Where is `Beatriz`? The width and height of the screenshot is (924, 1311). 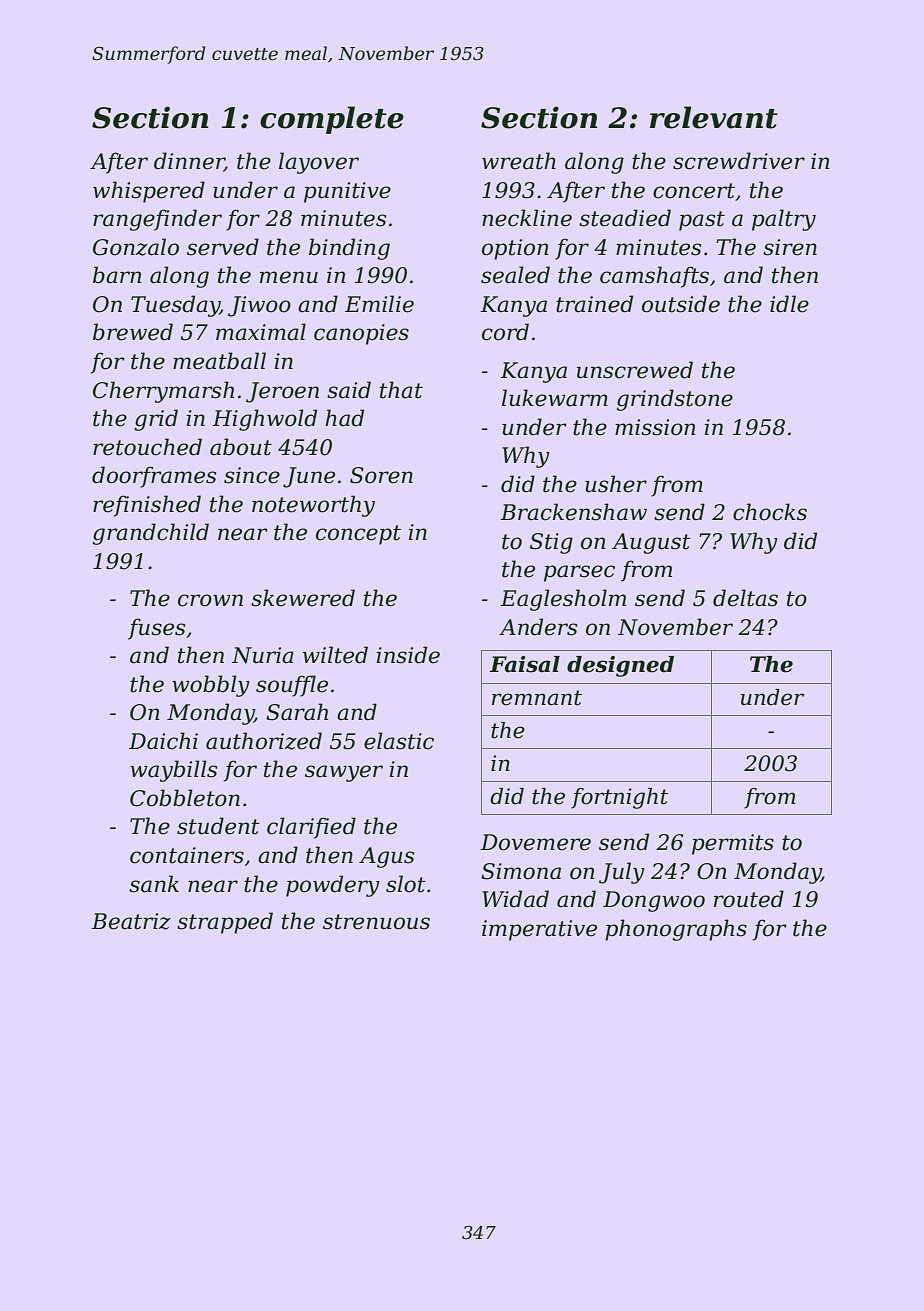
Beatriz is located at coordinates (131, 921).
